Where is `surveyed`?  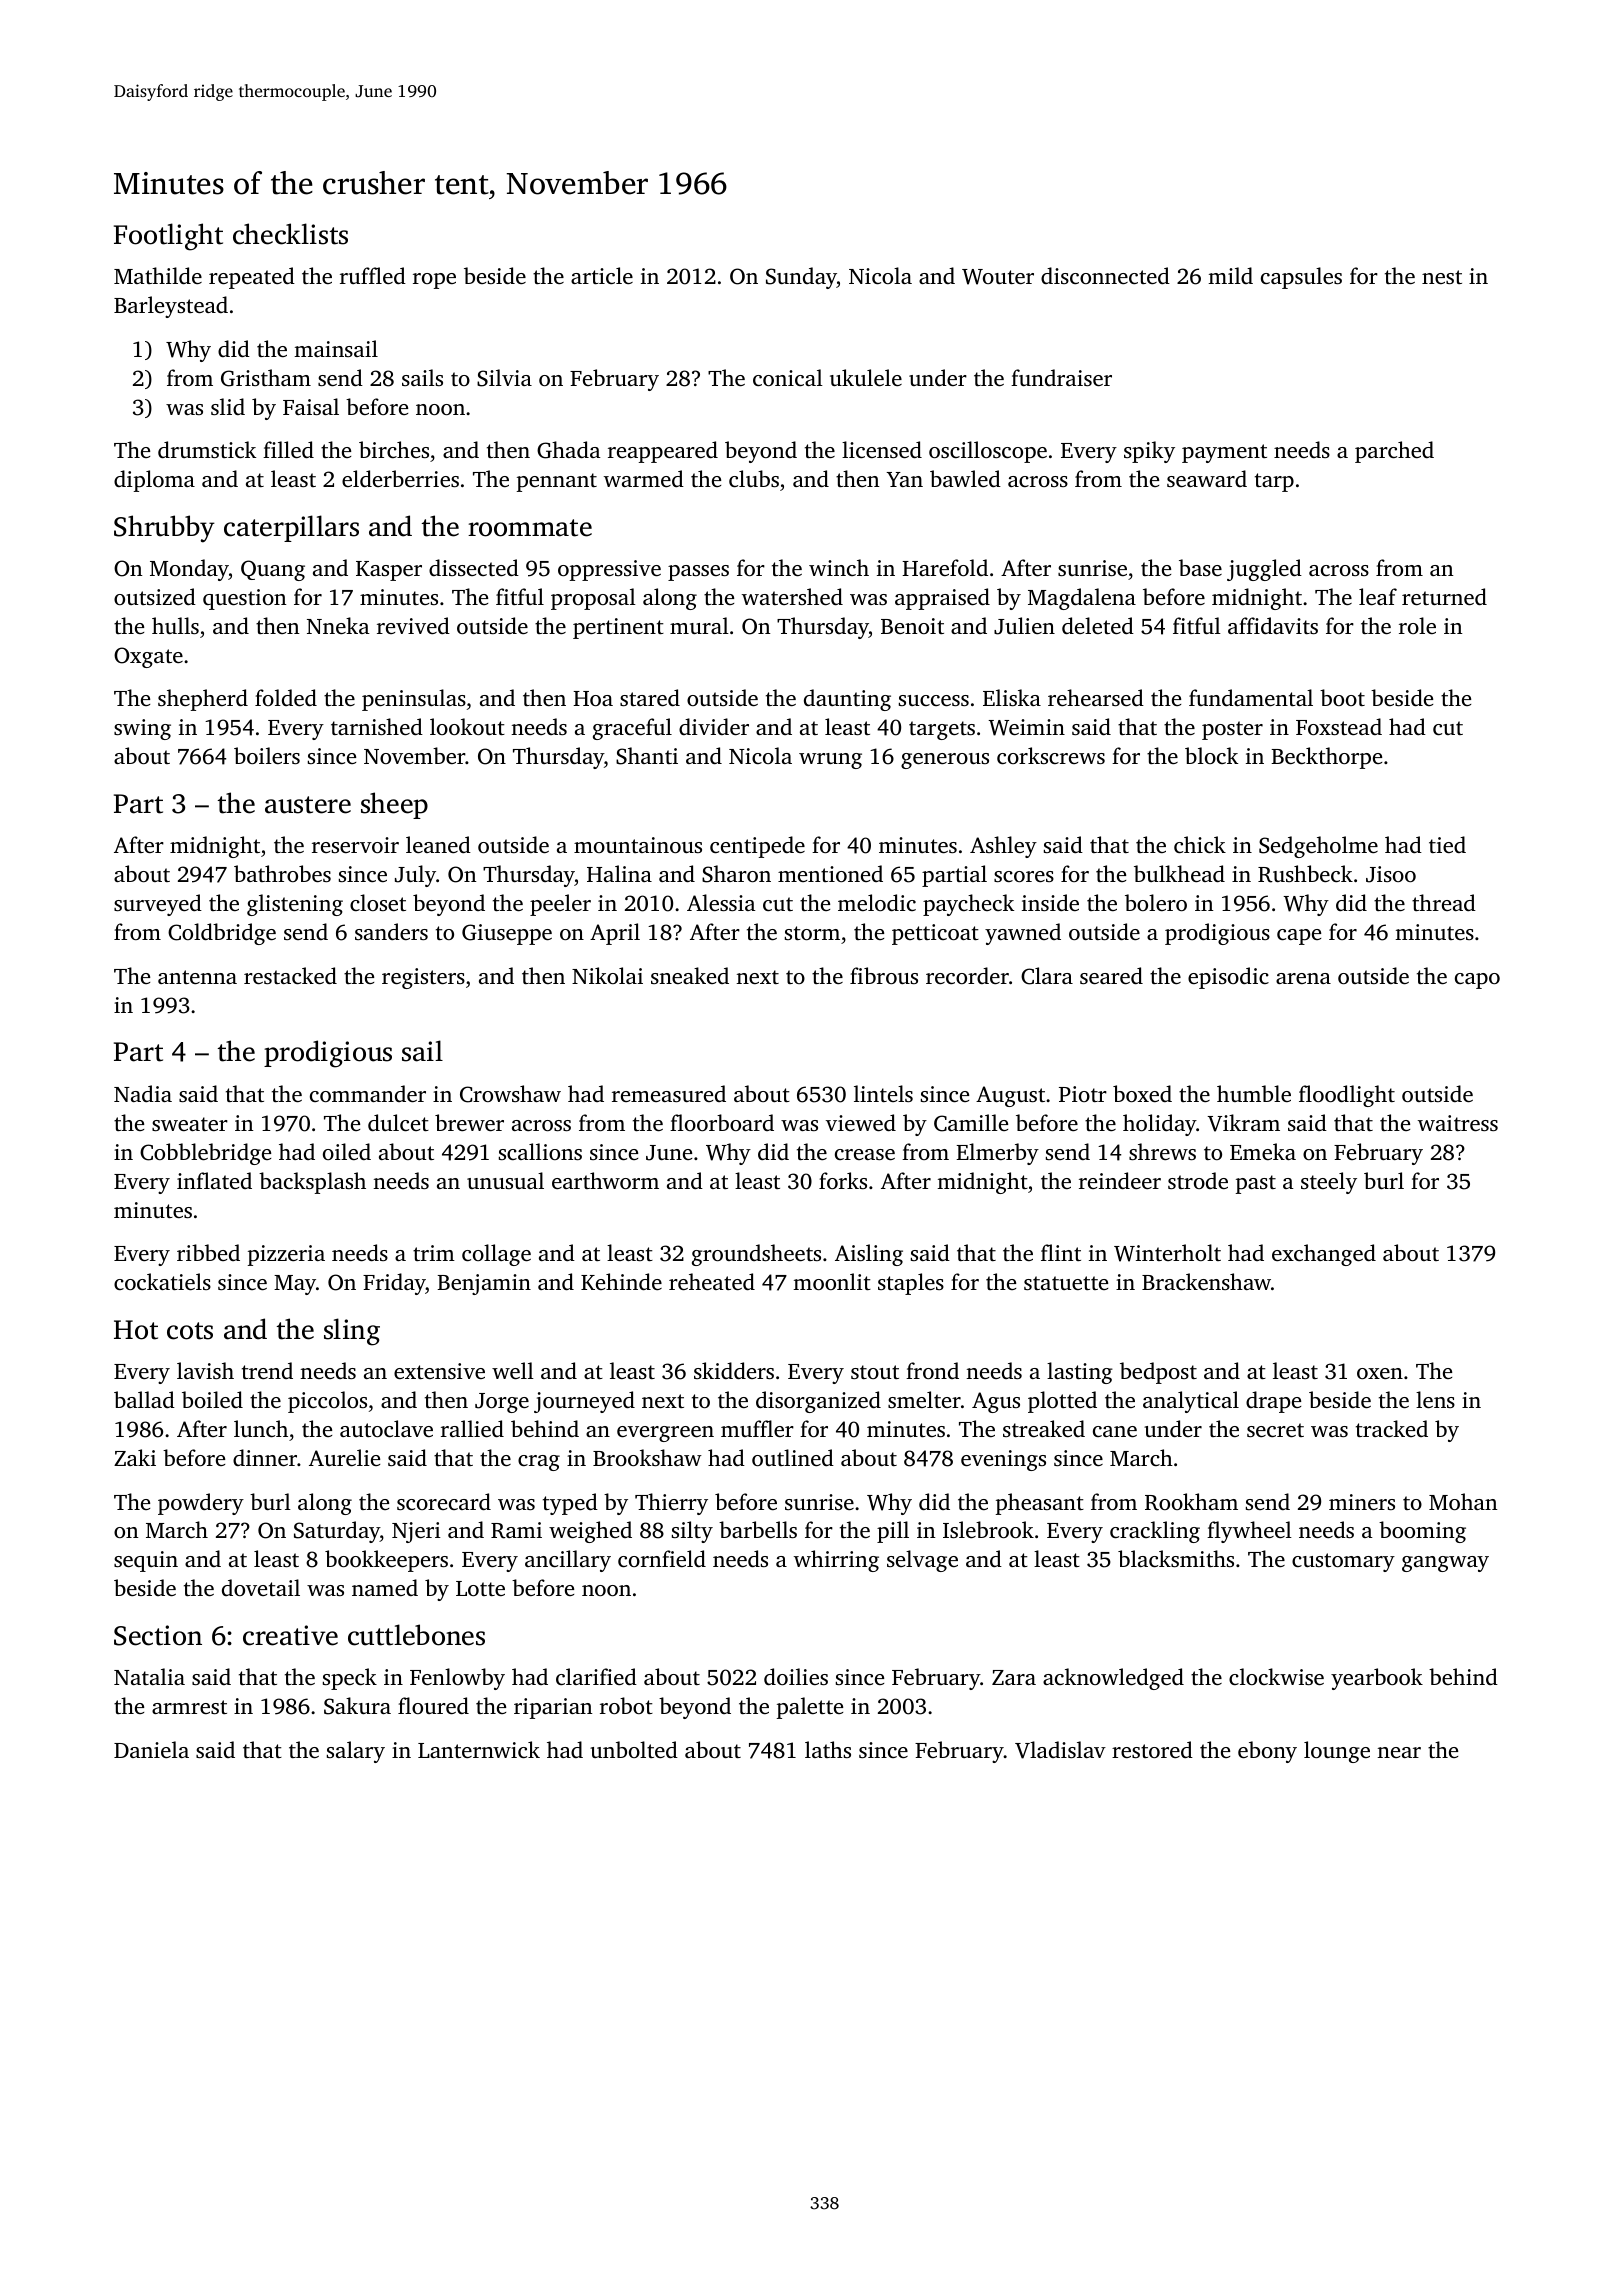 surveyed is located at coordinates (158, 905).
